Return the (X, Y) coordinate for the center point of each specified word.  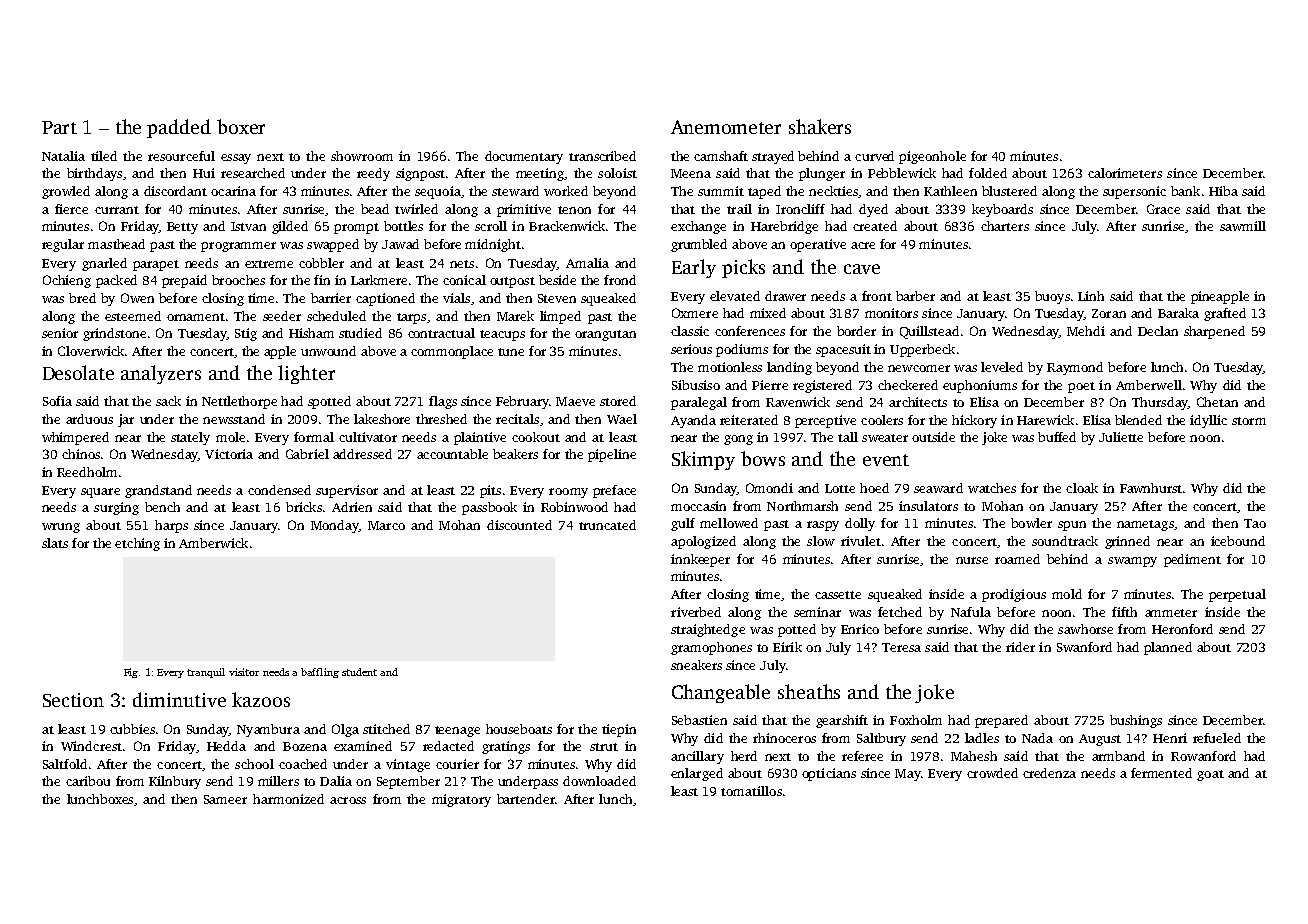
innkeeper (700, 560)
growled (66, 192)
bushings (1136, 721)
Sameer (225, 799)
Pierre (770, 385)
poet (1081, 387)
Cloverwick (91, 351)
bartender (526, 799)
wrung (61, 528)
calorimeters (1125, 173)
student (359, 672)
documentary (524, 157)
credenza (1049, 773)
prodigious (1014, 595)
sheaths (809, 691)
